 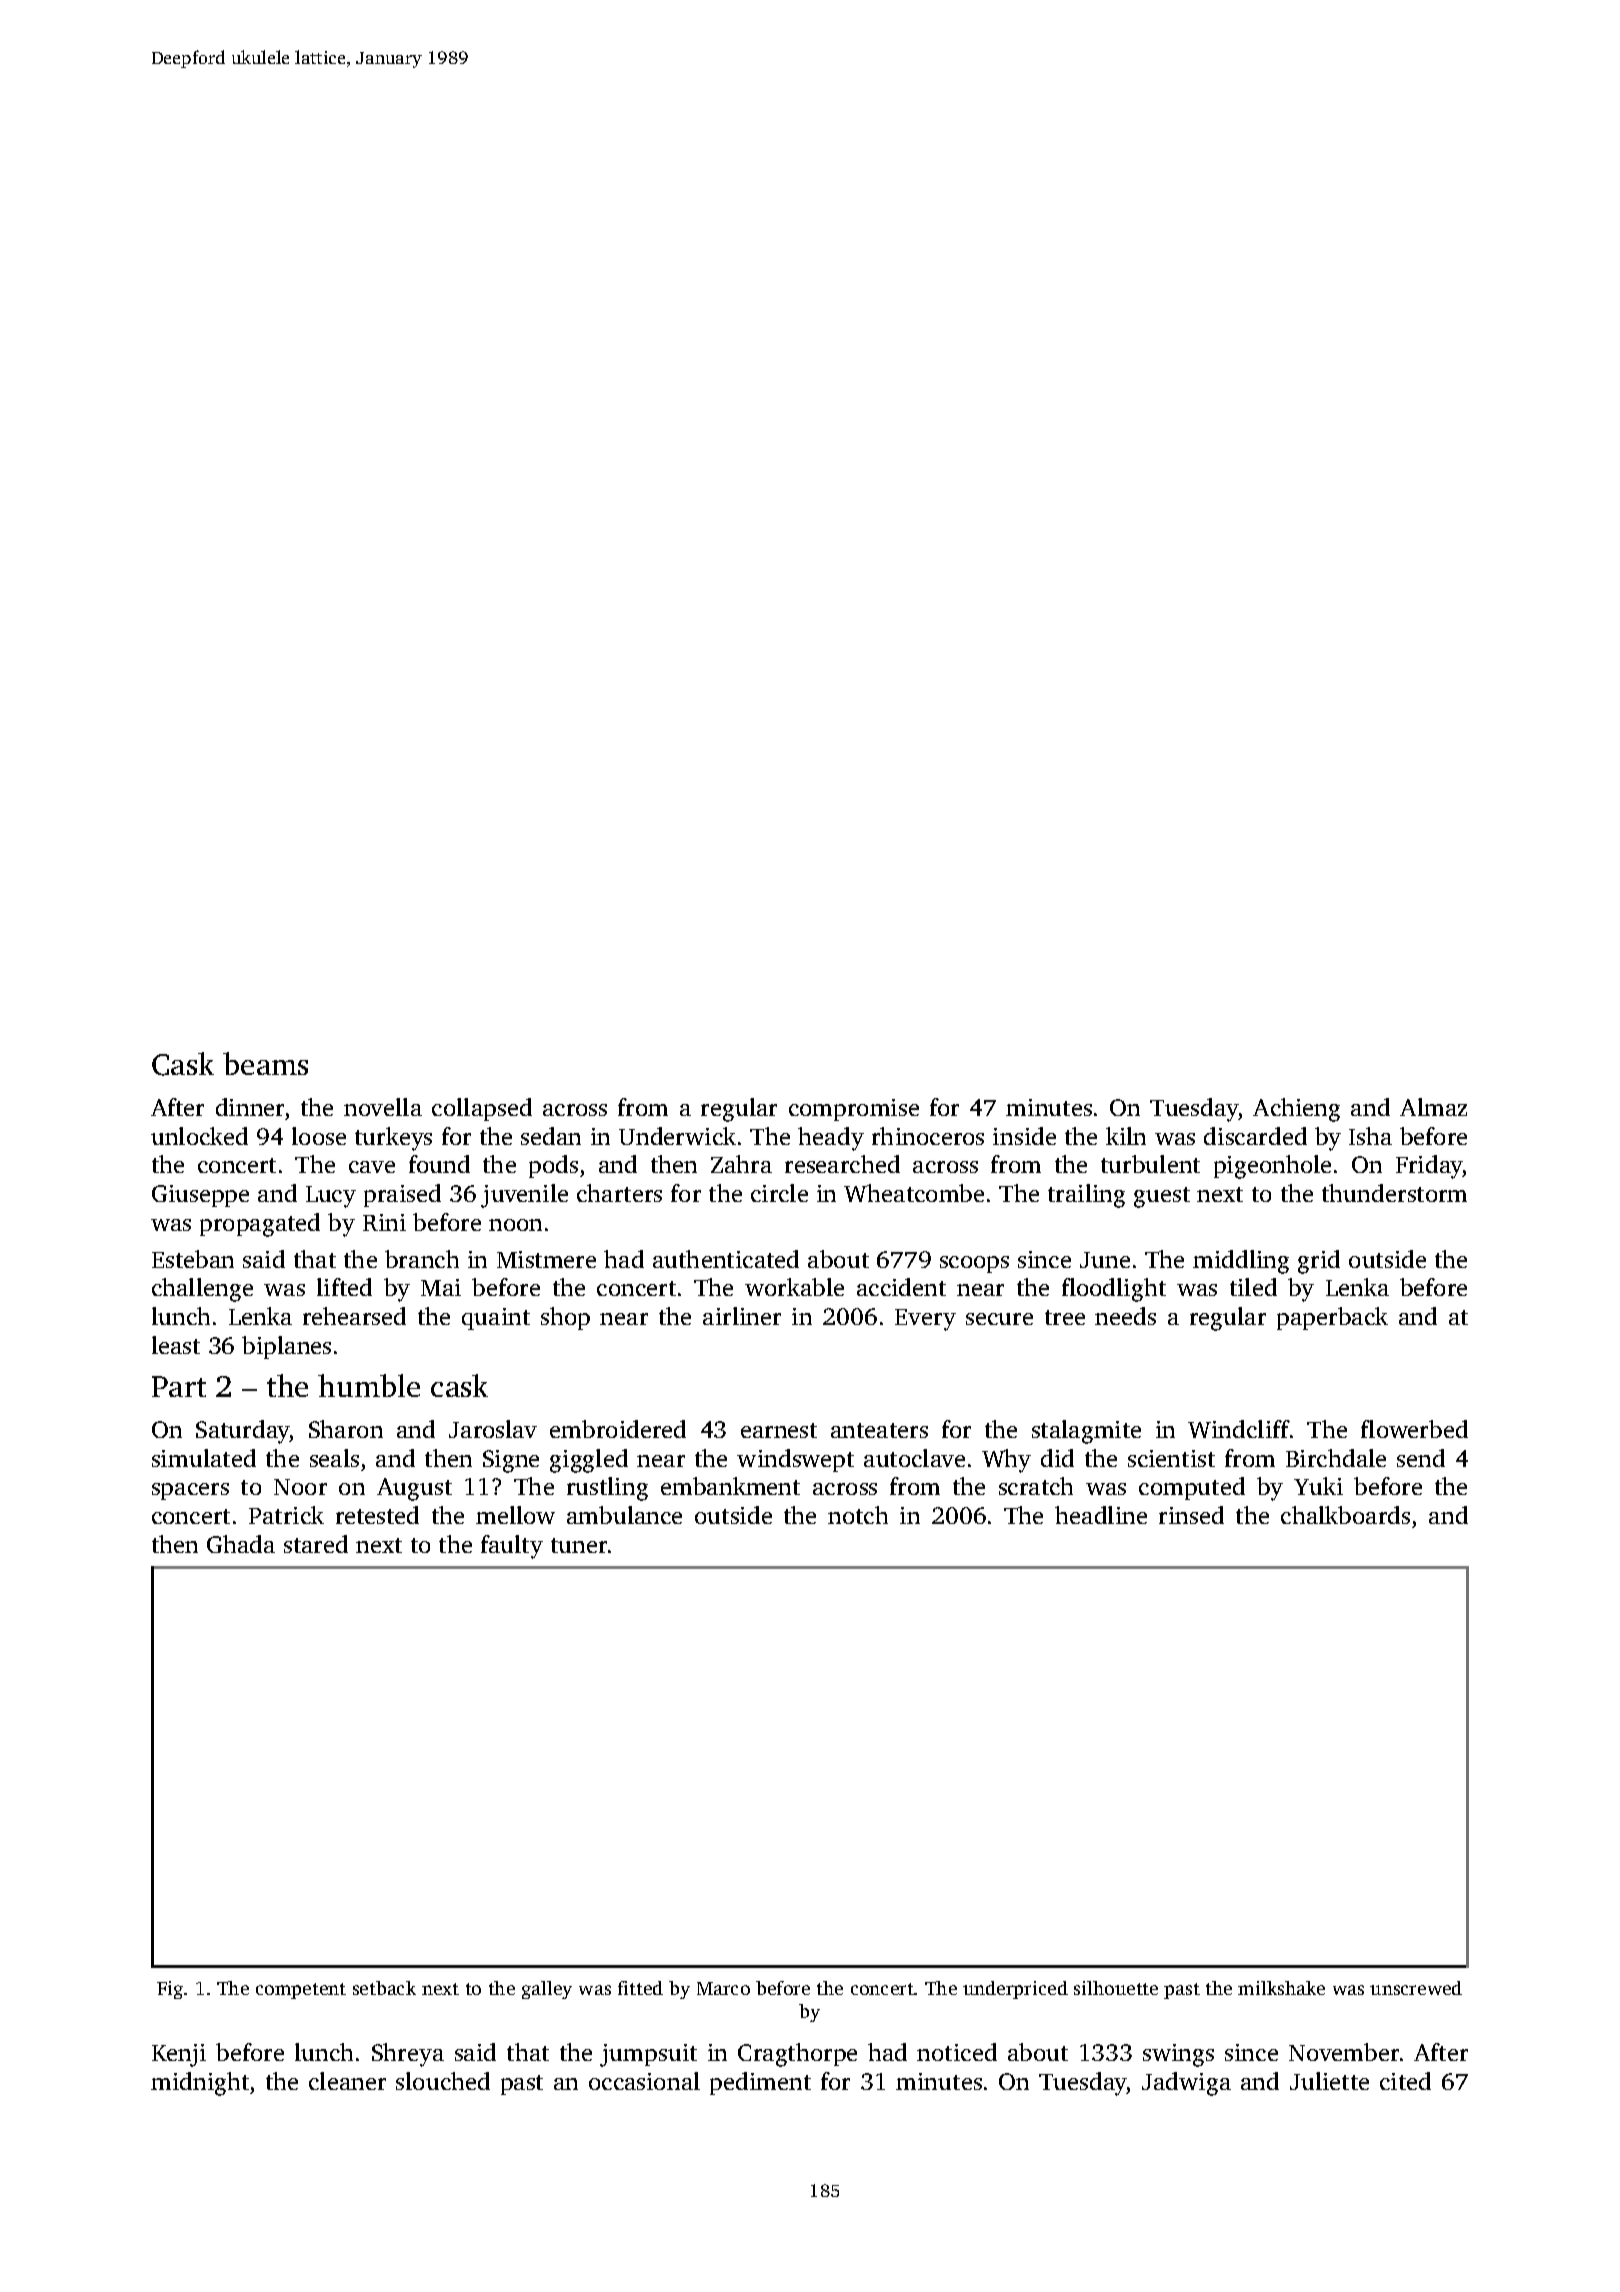 I want to click on Windcliff, so click(x=1239, y=1429).
